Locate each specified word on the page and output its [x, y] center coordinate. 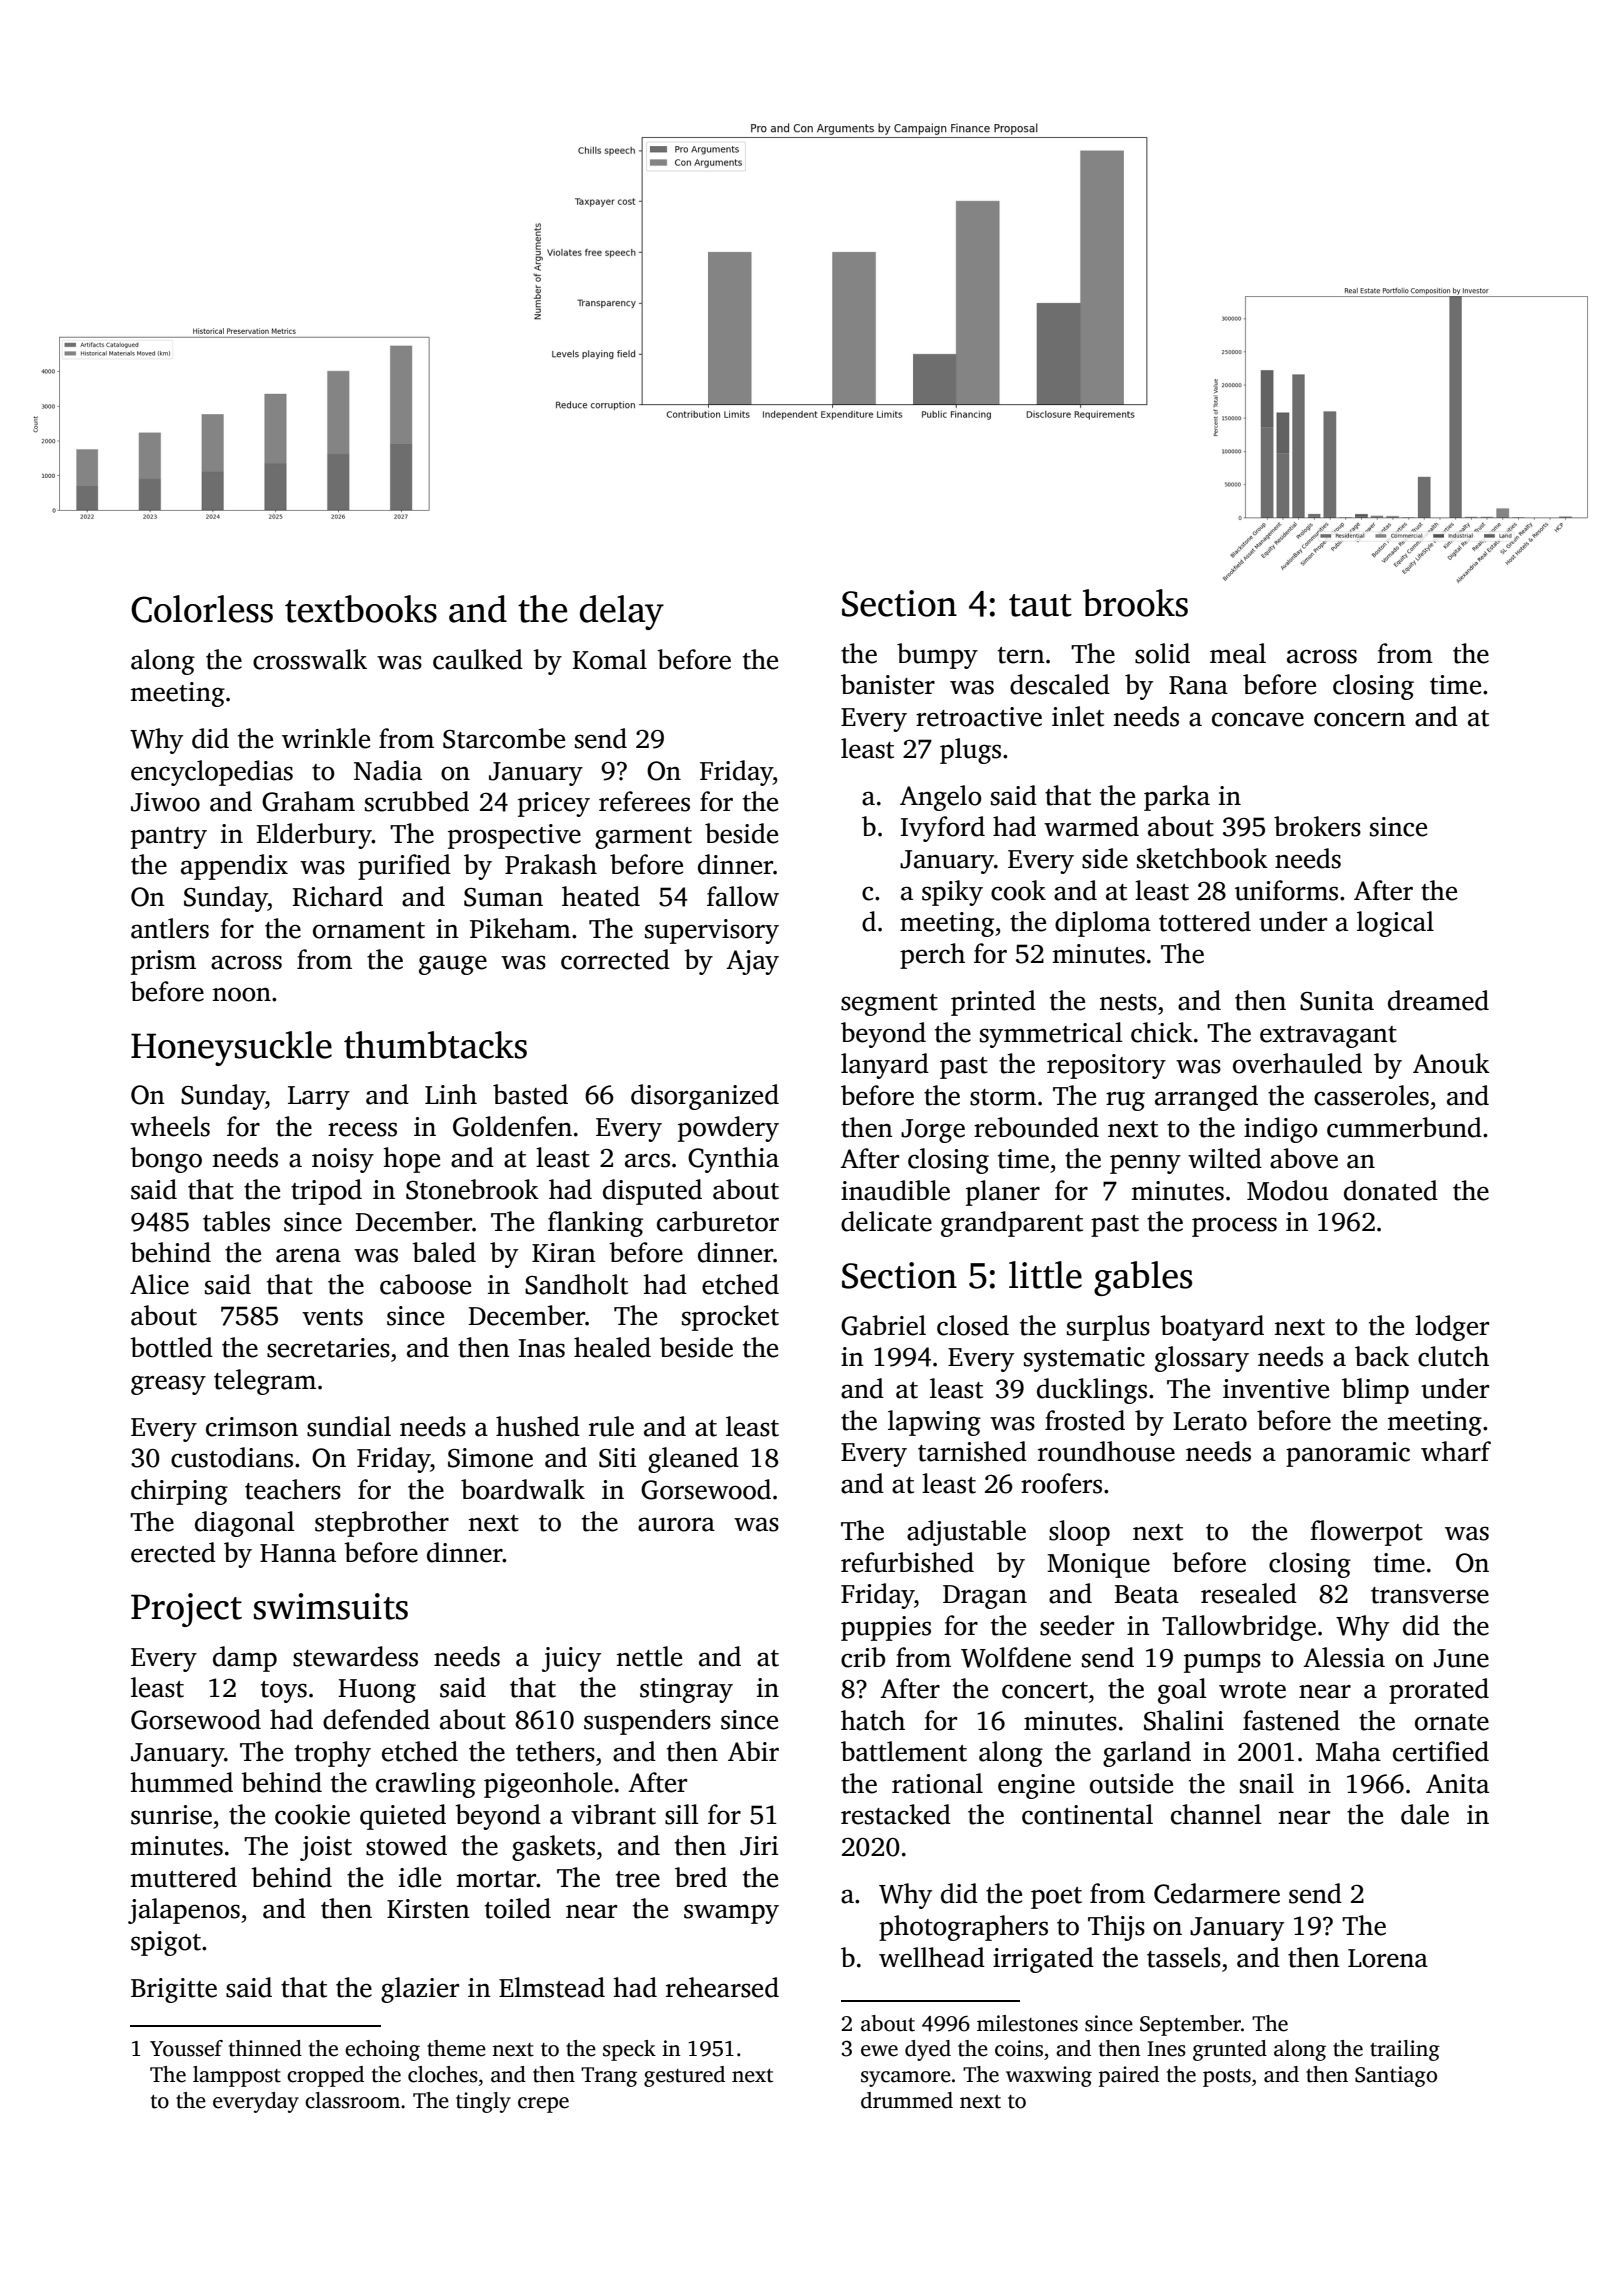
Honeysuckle [231, 1048]
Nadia [388, 770]
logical [1395, 924]
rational [937, 1783]
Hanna [298, 1553]
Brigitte [174, 1990]
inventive [1276, 1389]
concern [1360, 719]
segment [889, 1005]
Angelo [941, 798]
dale [1425, 1814]
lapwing [934, 1423]
